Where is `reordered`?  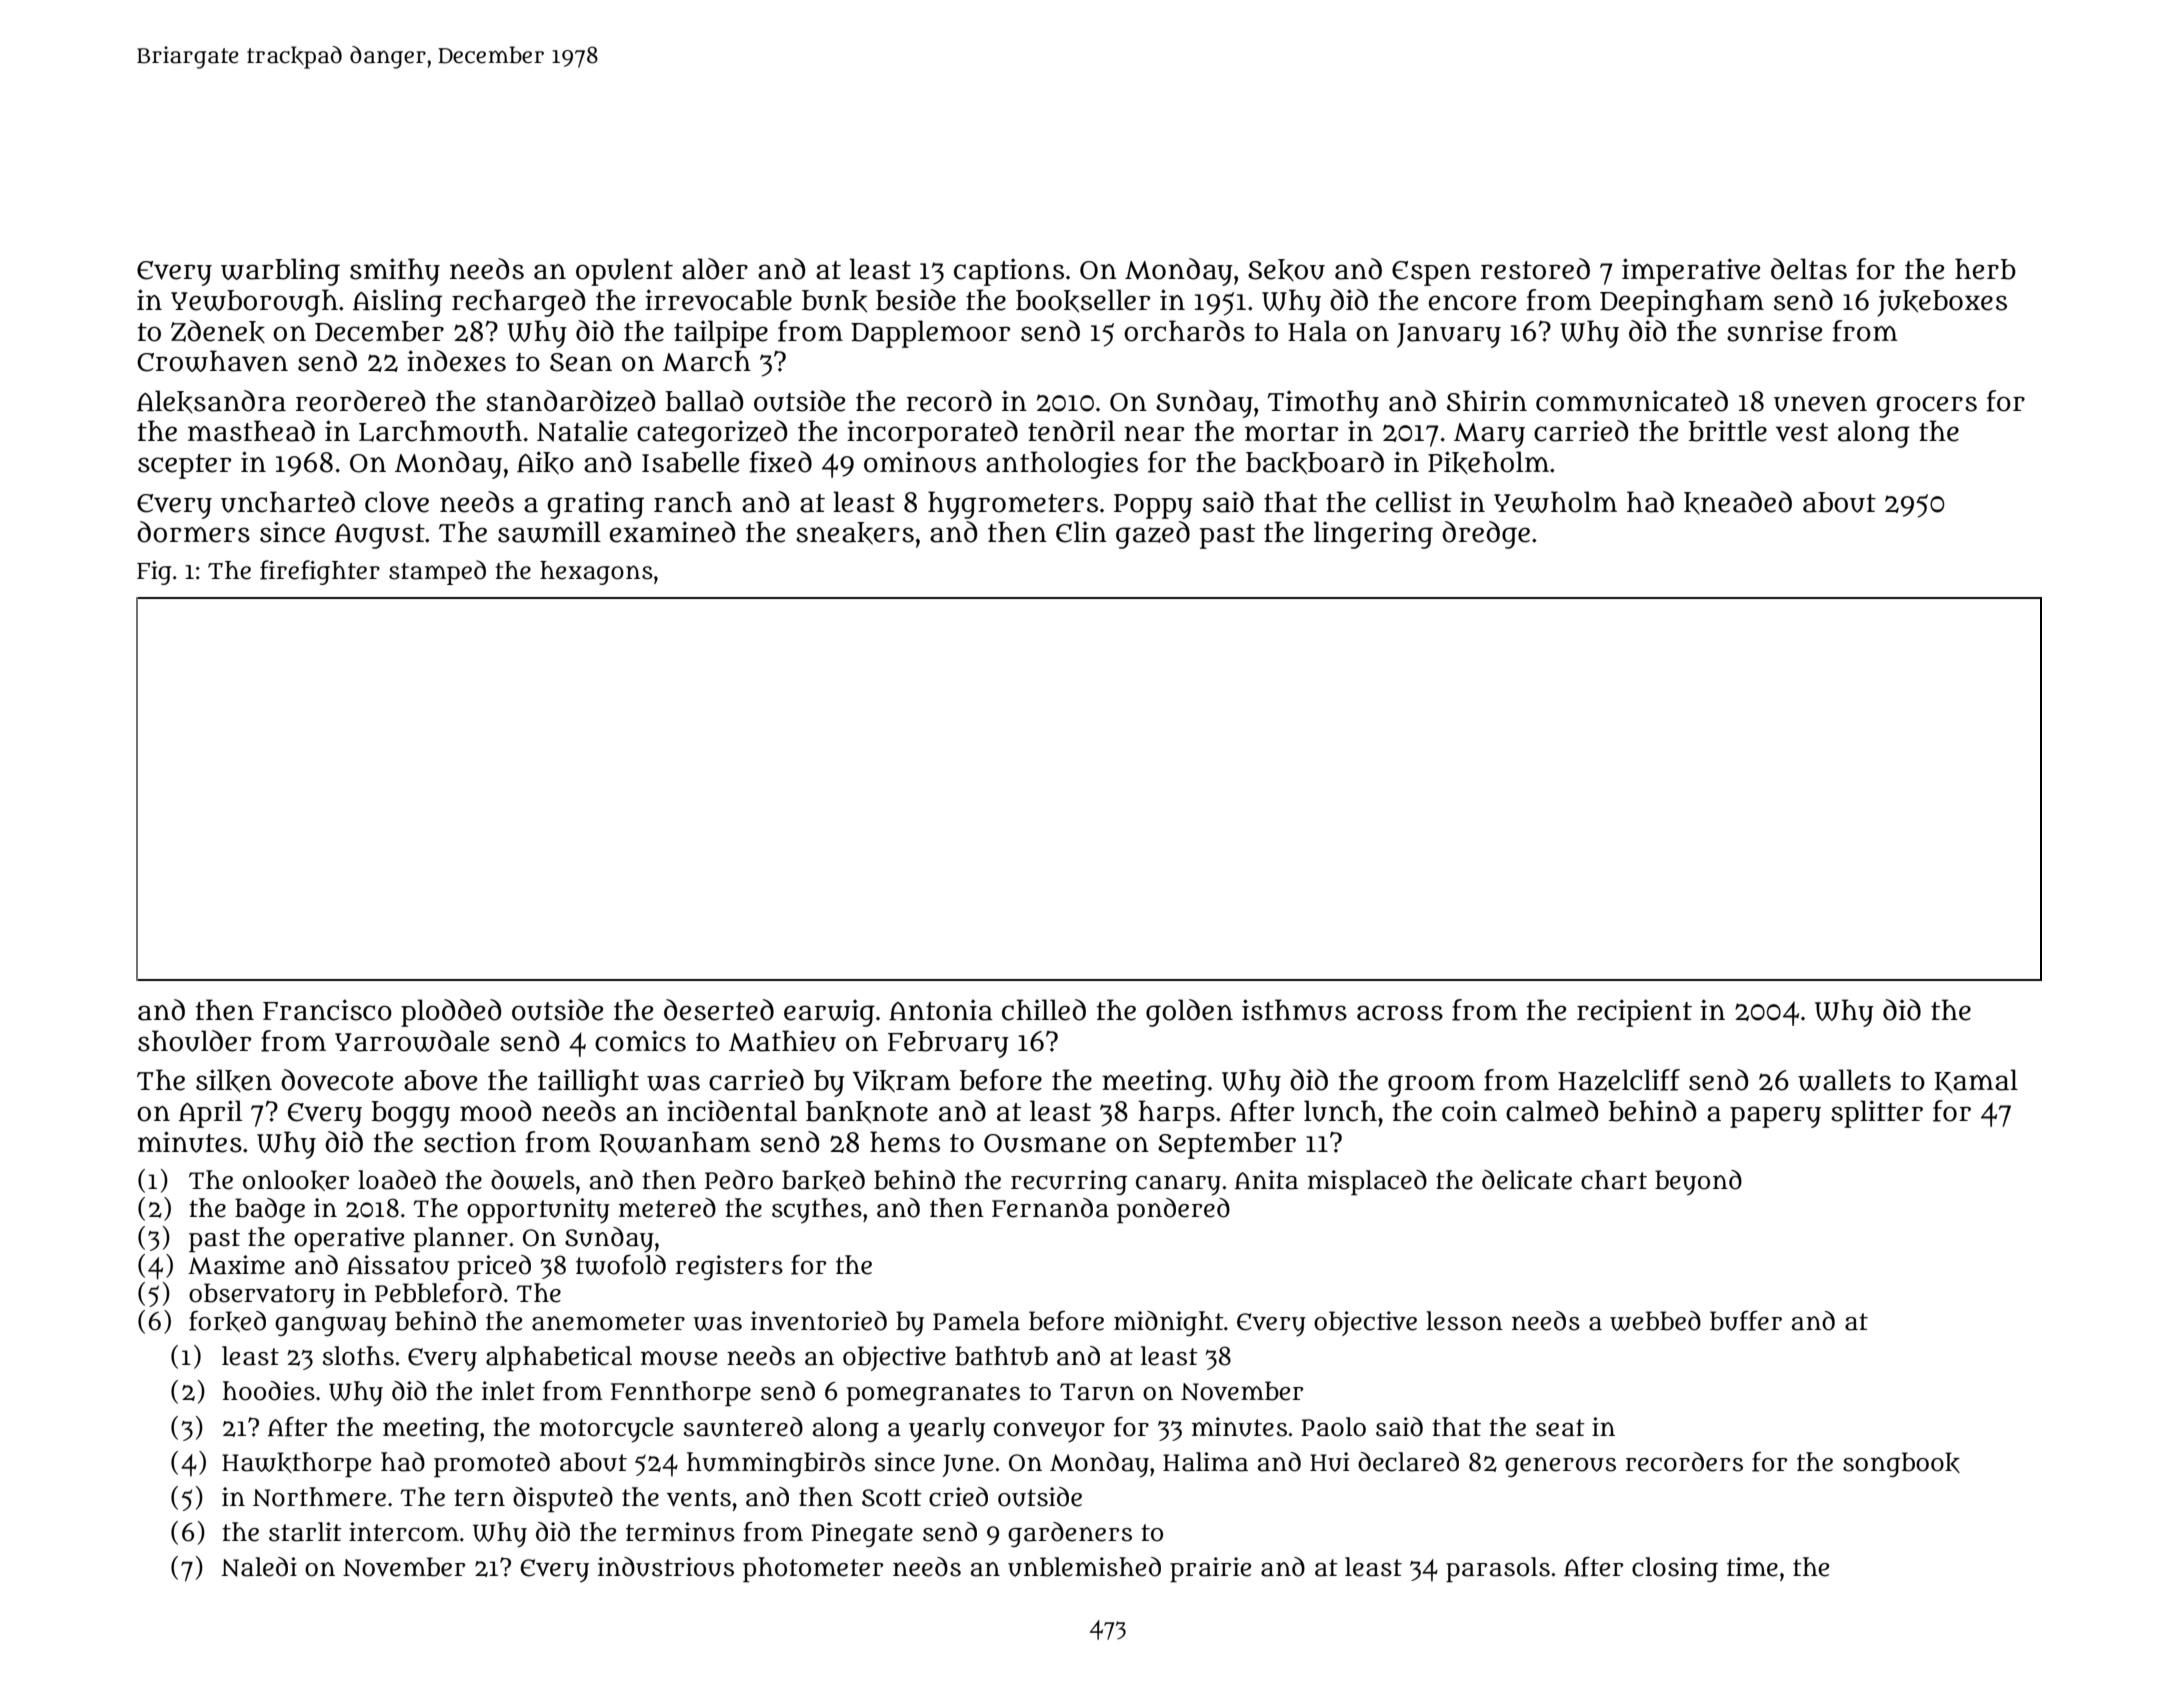
reordered is located at coordinates (360, 401).
